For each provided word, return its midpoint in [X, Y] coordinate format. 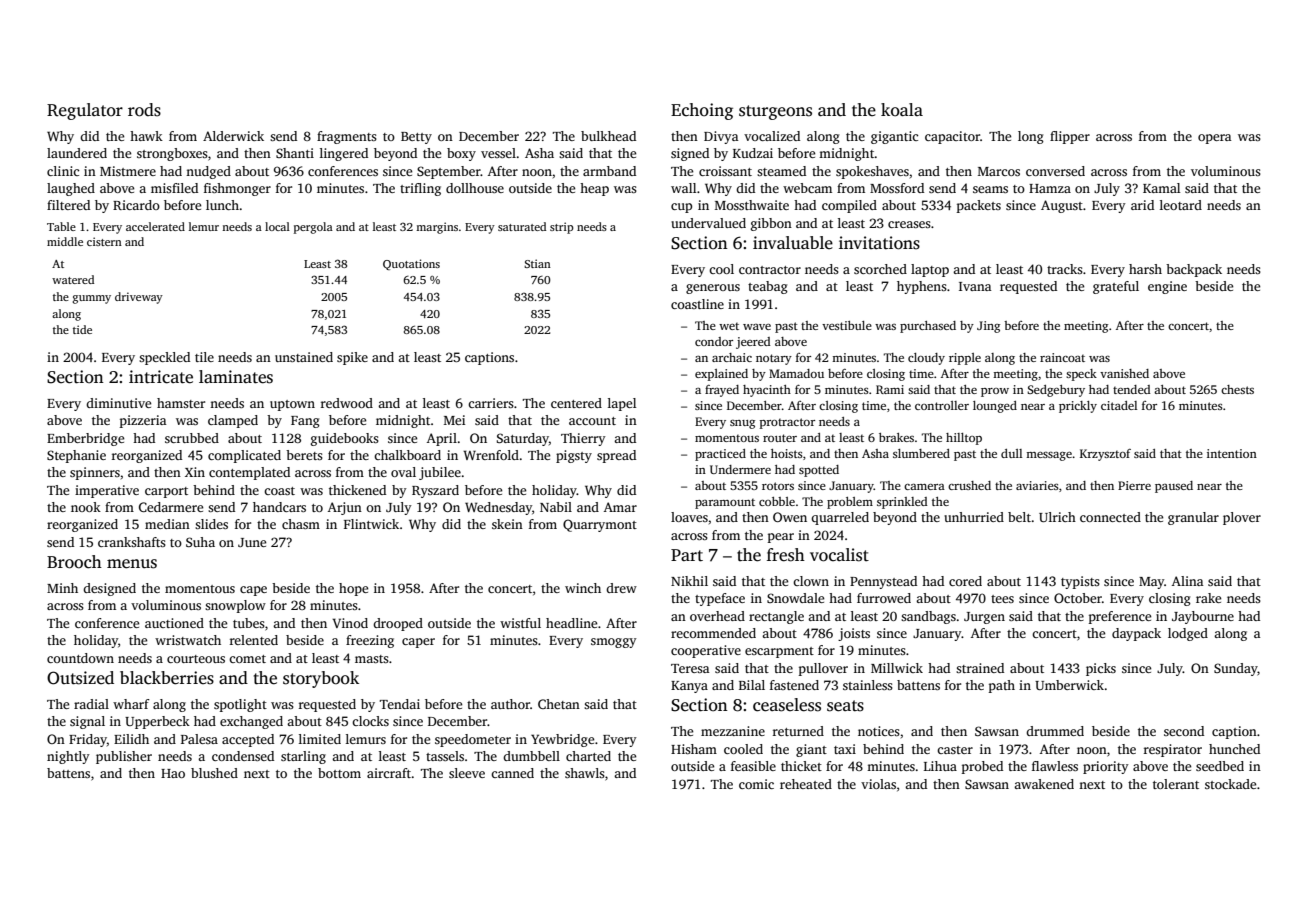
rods [144, 110]
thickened [357, 490]
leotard [1181, 205]
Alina [1188, 581]
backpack [1194, 270]
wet [729, 326]
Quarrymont [600, 525]
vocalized [772, 136]
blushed [214, 773]
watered [73, 279]
